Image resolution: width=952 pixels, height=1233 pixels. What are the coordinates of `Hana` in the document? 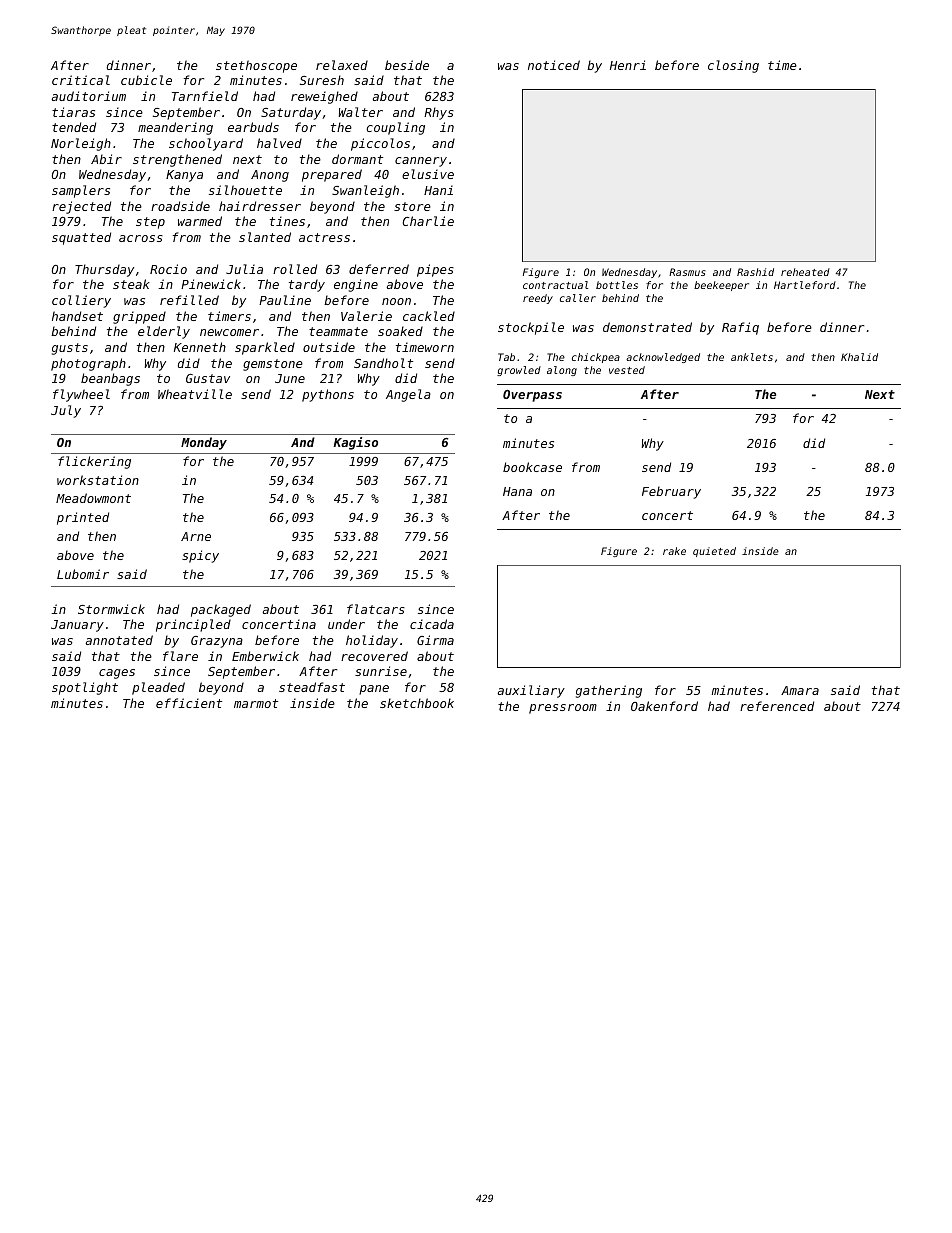 It's located at (517, 491).
